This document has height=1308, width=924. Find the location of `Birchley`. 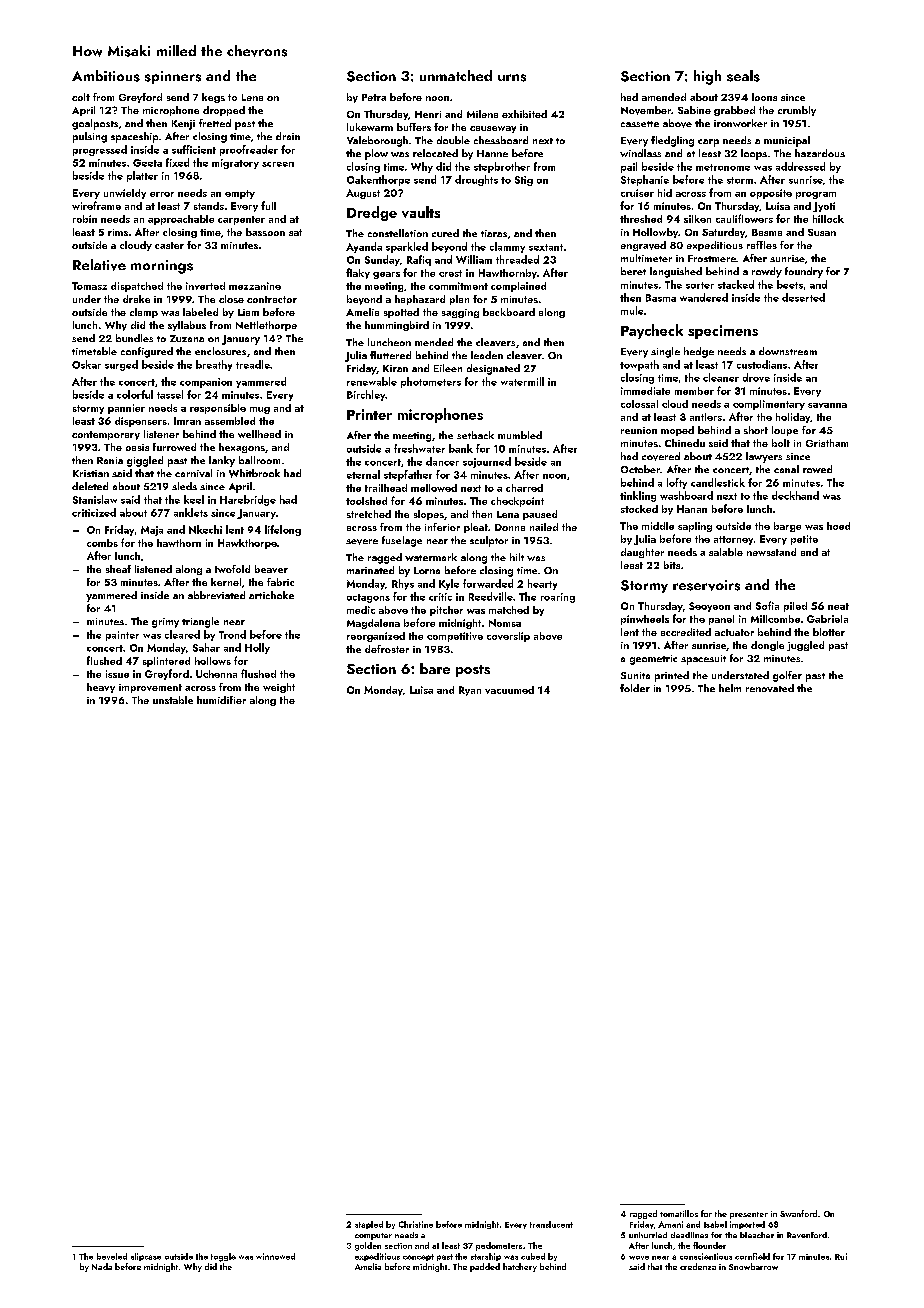

Birchley is located at coordinates (366, 395).
